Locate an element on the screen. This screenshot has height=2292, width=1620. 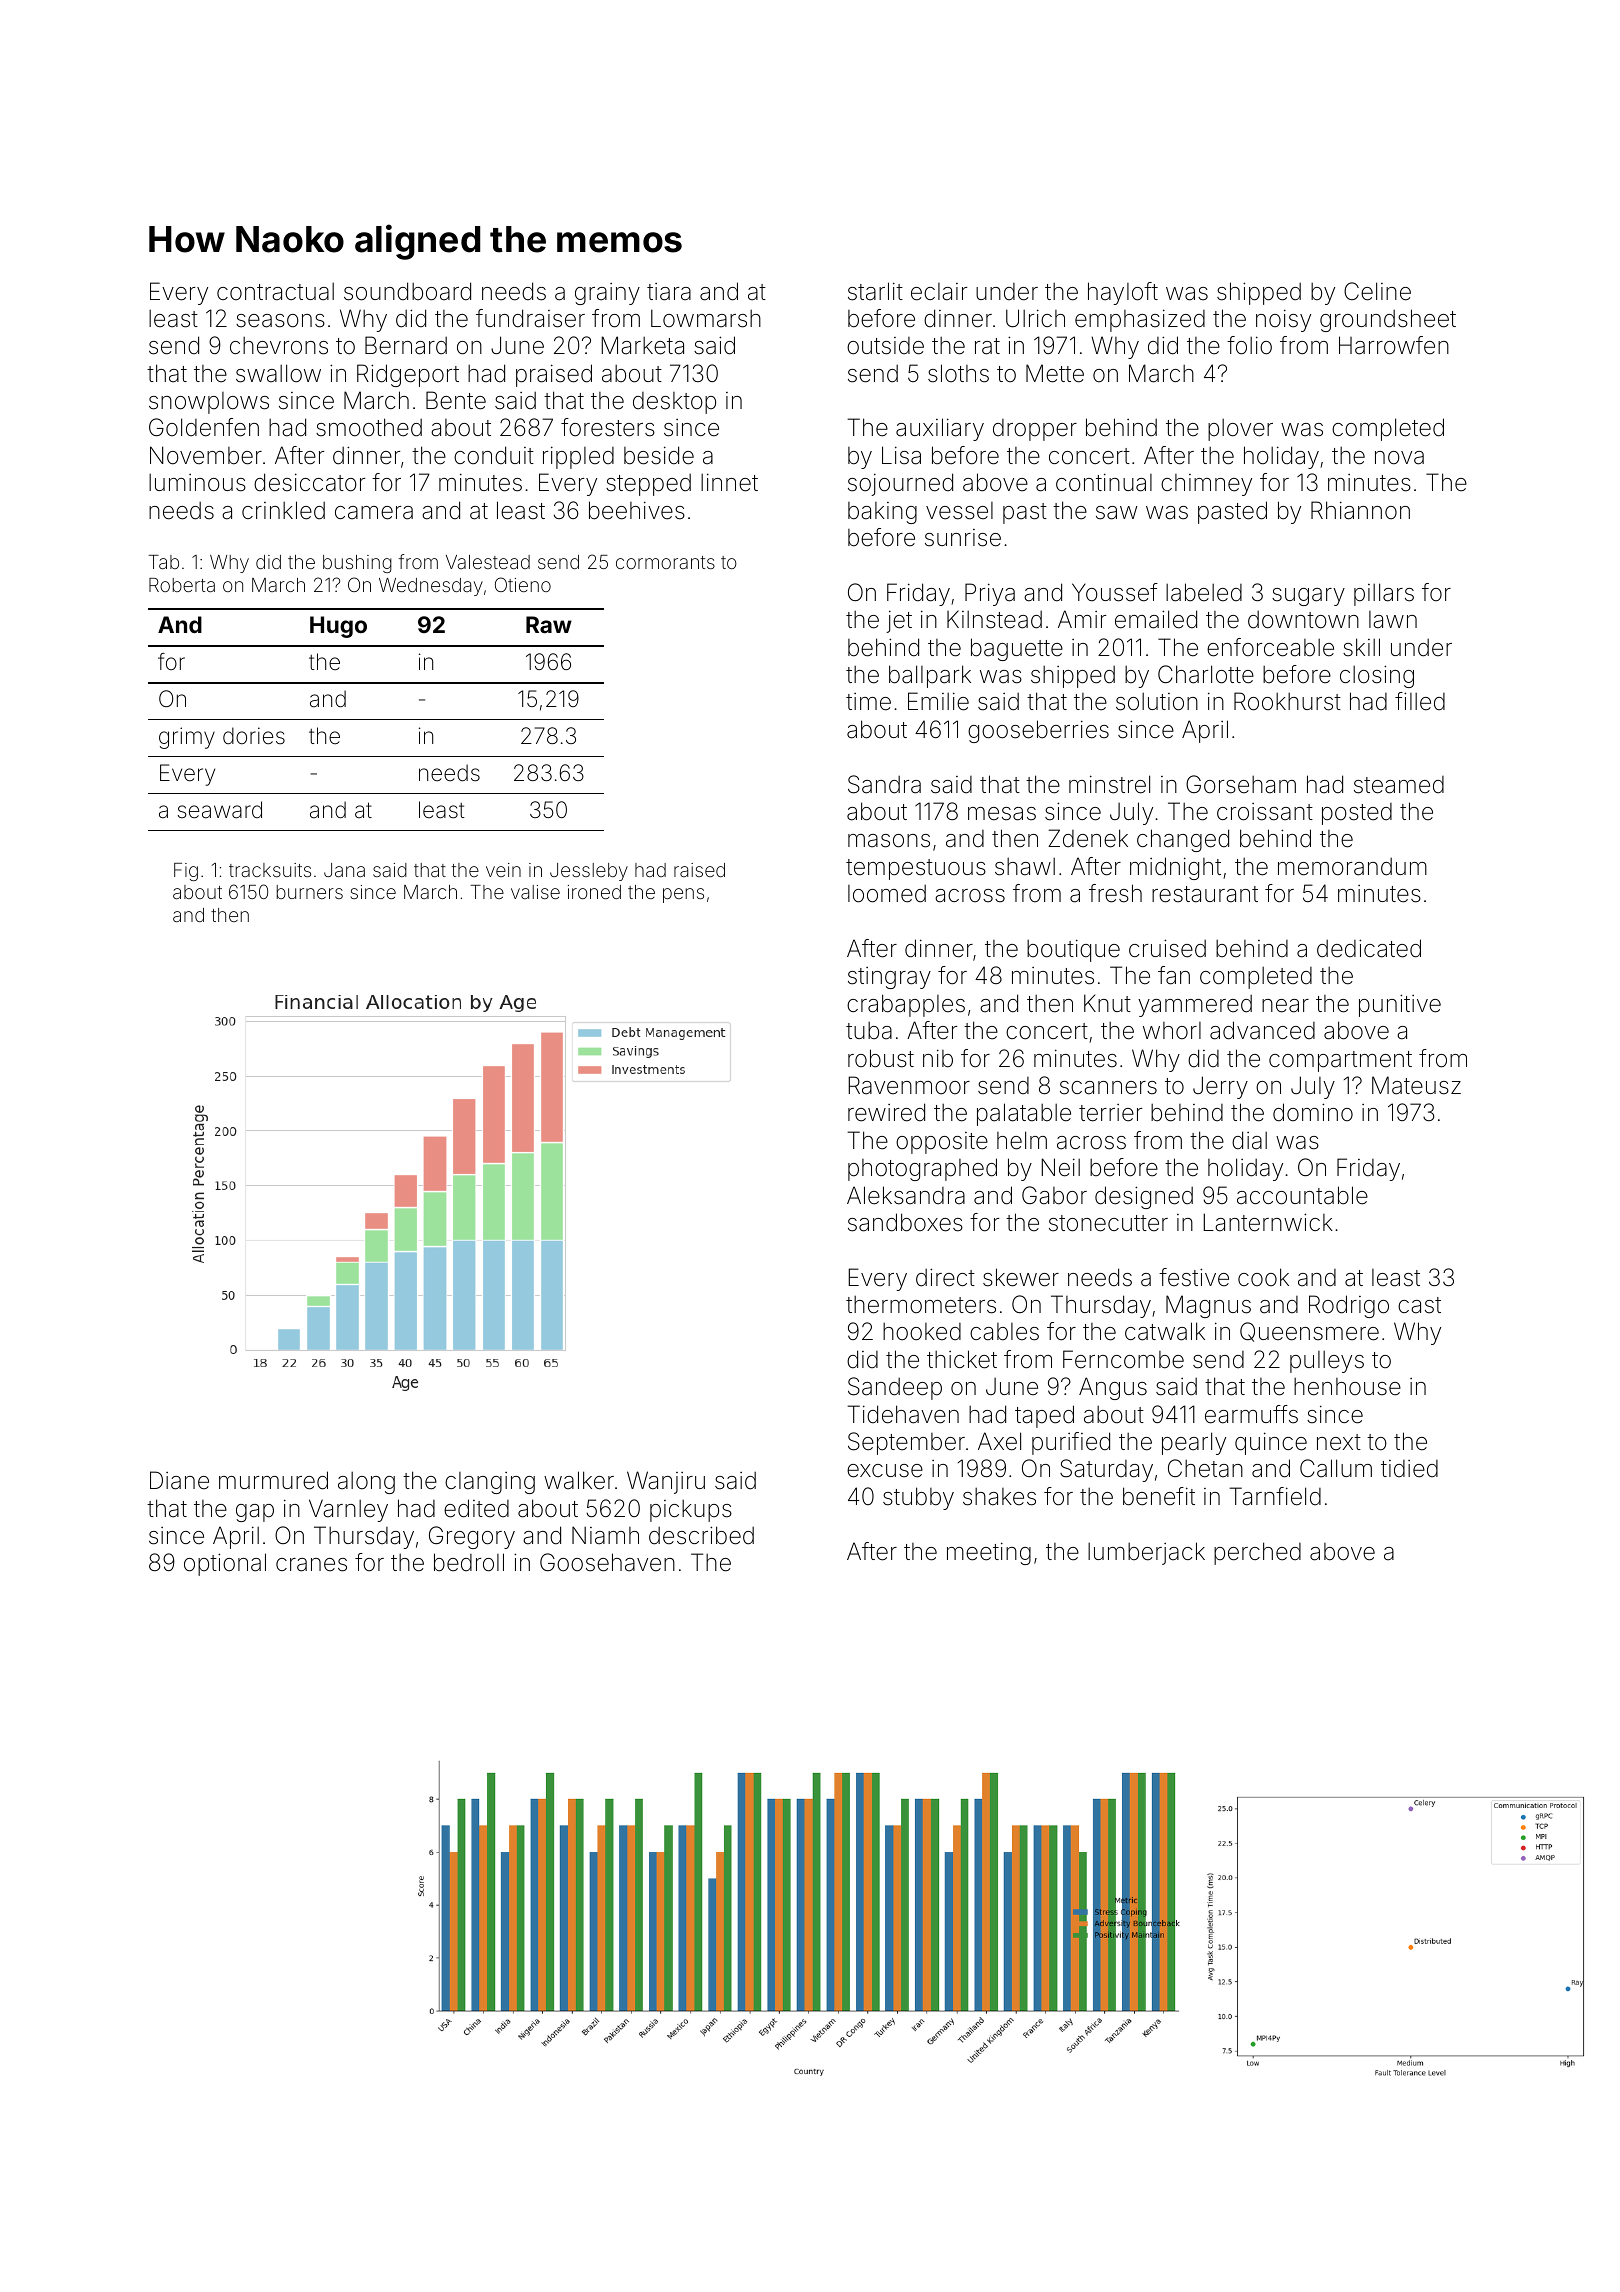
lumberjack is located at coordinates (1146, 1553).
